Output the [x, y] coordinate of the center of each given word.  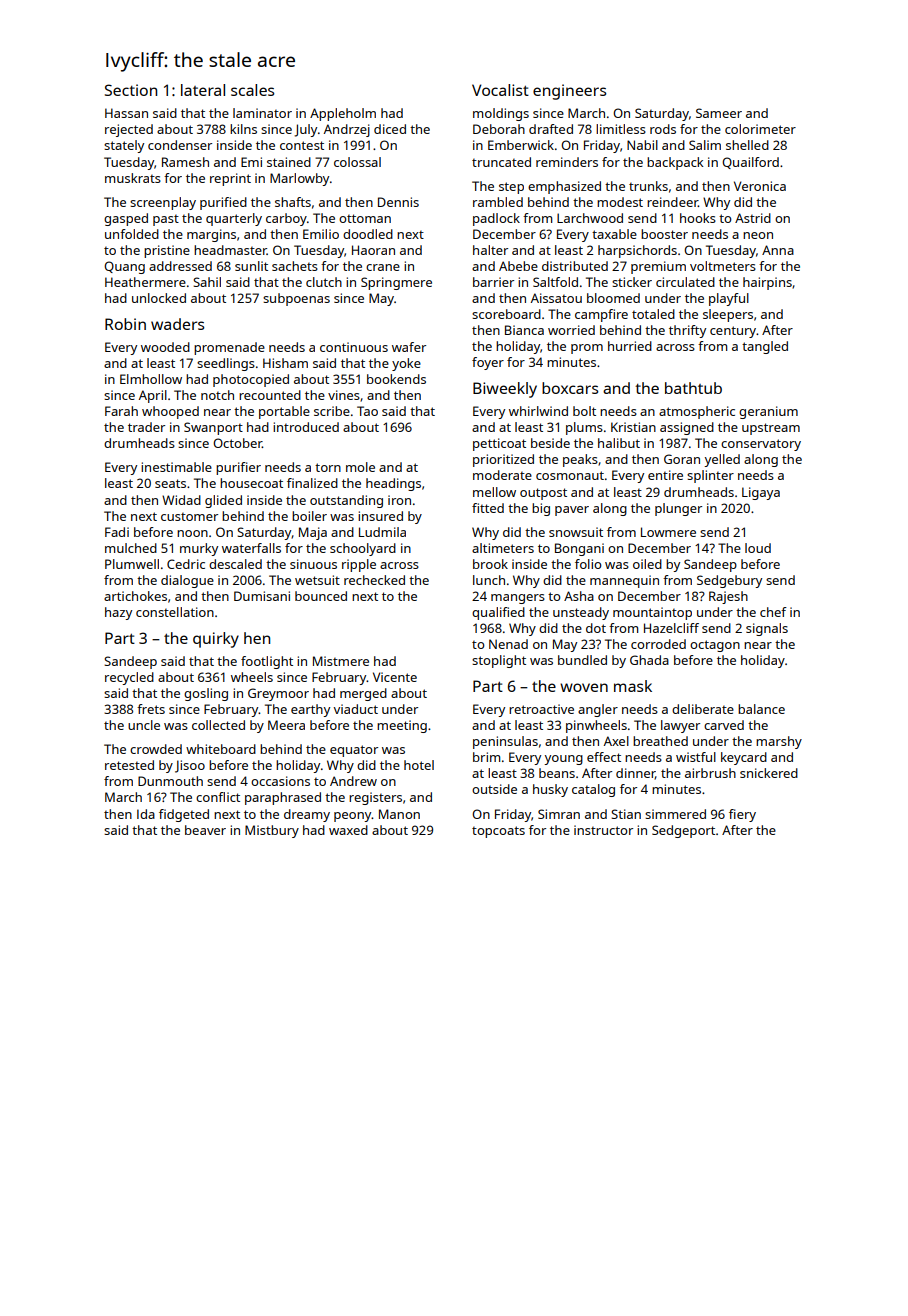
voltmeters [723, 266]
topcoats [498, 832]
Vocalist [500, 90]
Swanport [213, 428]
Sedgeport [683, 831]
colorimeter [760, 129]
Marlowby [299, 179]
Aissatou [556, 298]
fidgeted [184, 815]
